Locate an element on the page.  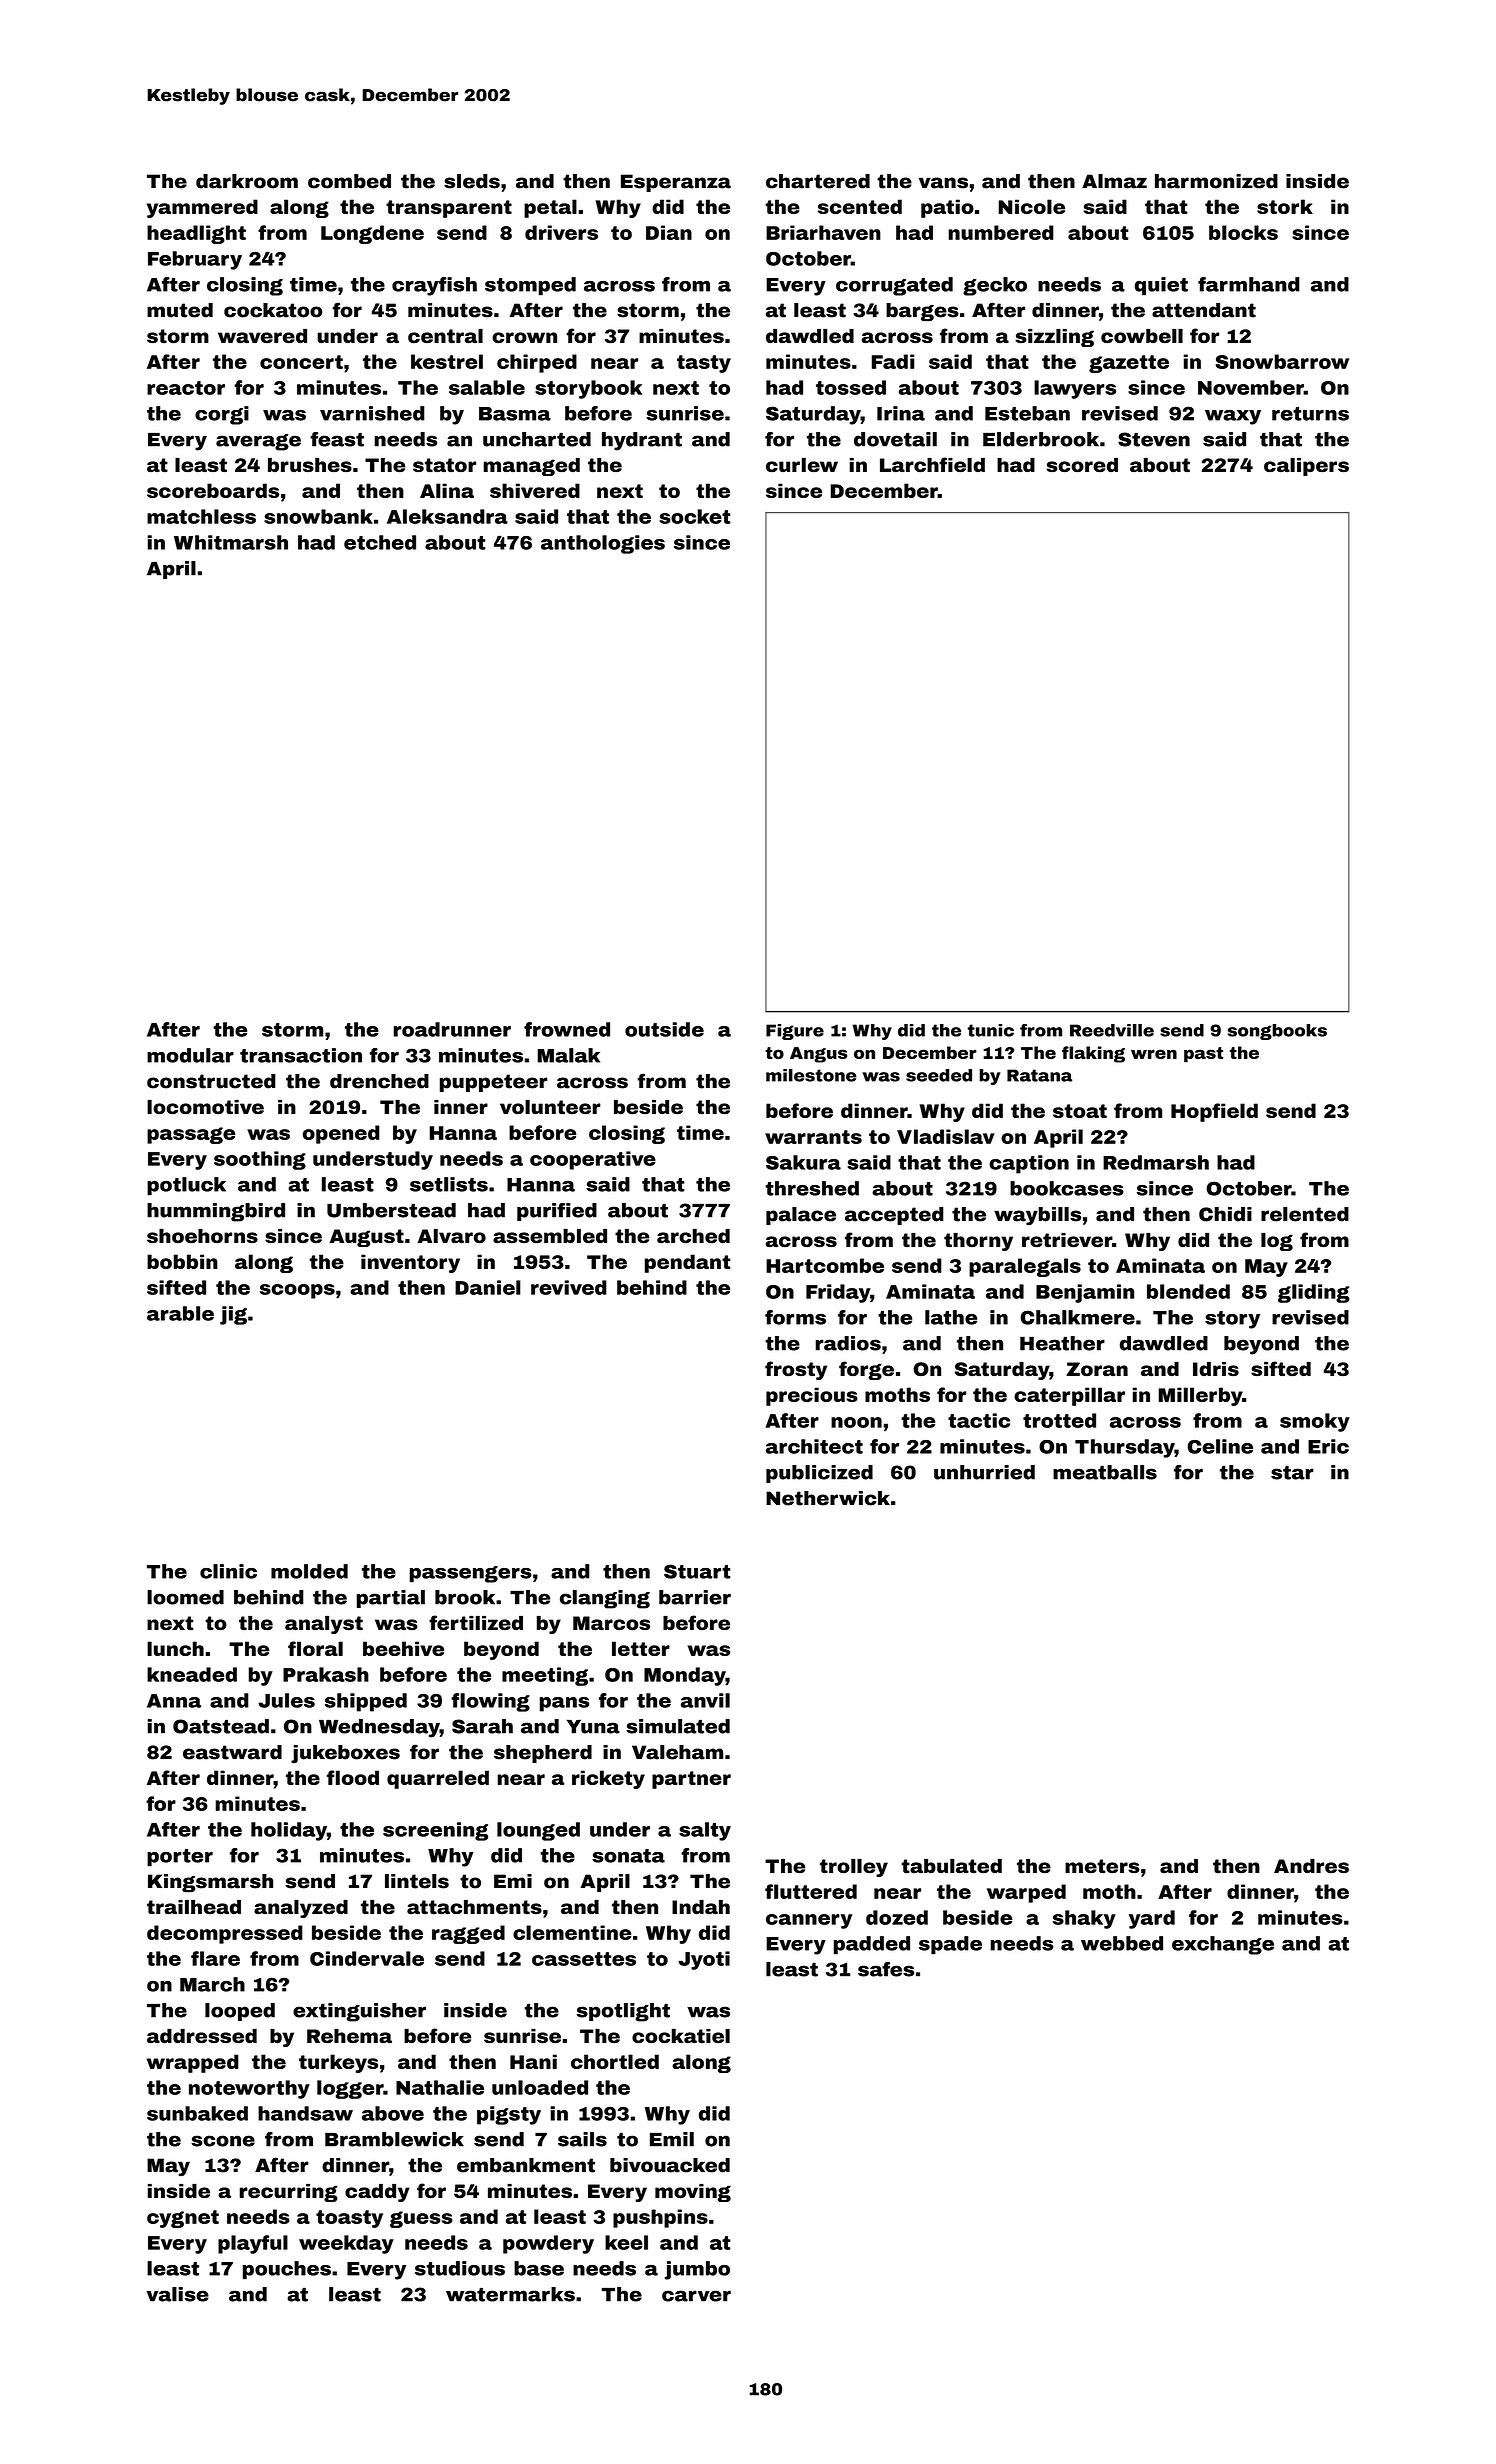
jumbo is located at coordinates (697, 2270).
